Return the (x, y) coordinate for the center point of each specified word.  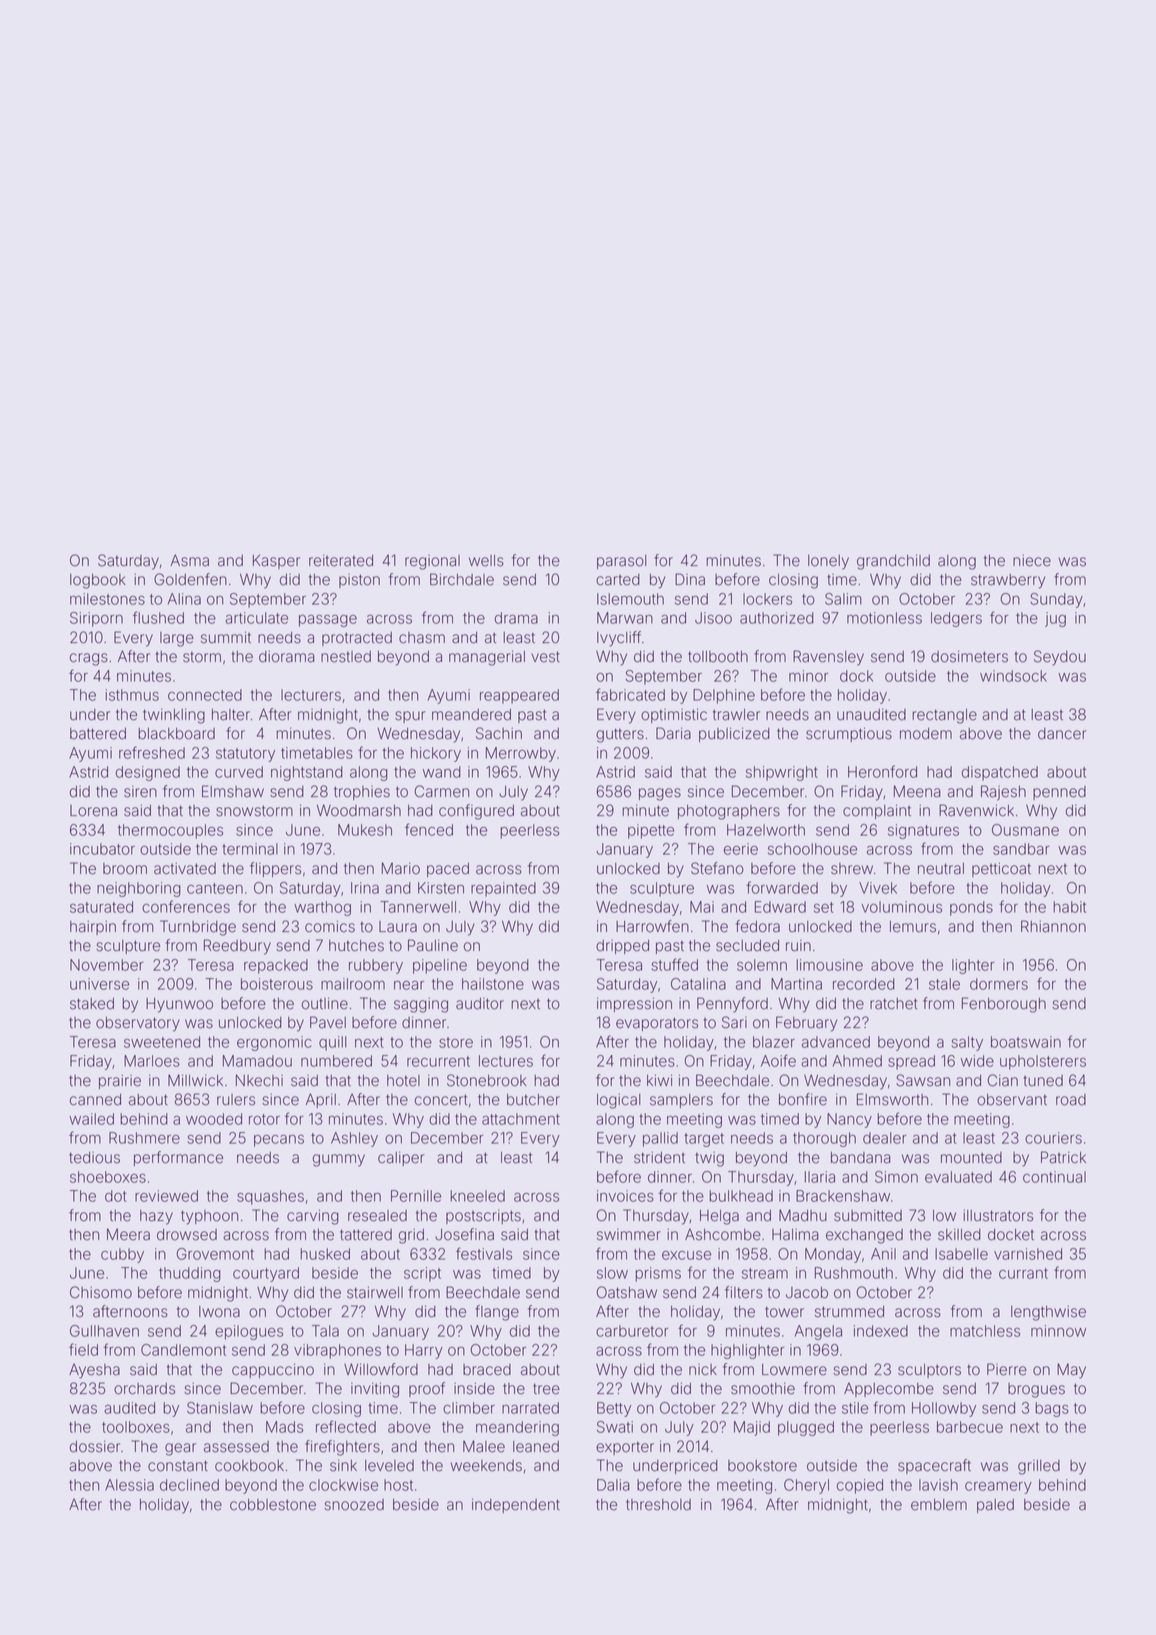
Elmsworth (892, 1099)
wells (486, 561)
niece (1032, 561)
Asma (189, 560)
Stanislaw (220, 1408)
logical (618, 1101)
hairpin (93, 928)
